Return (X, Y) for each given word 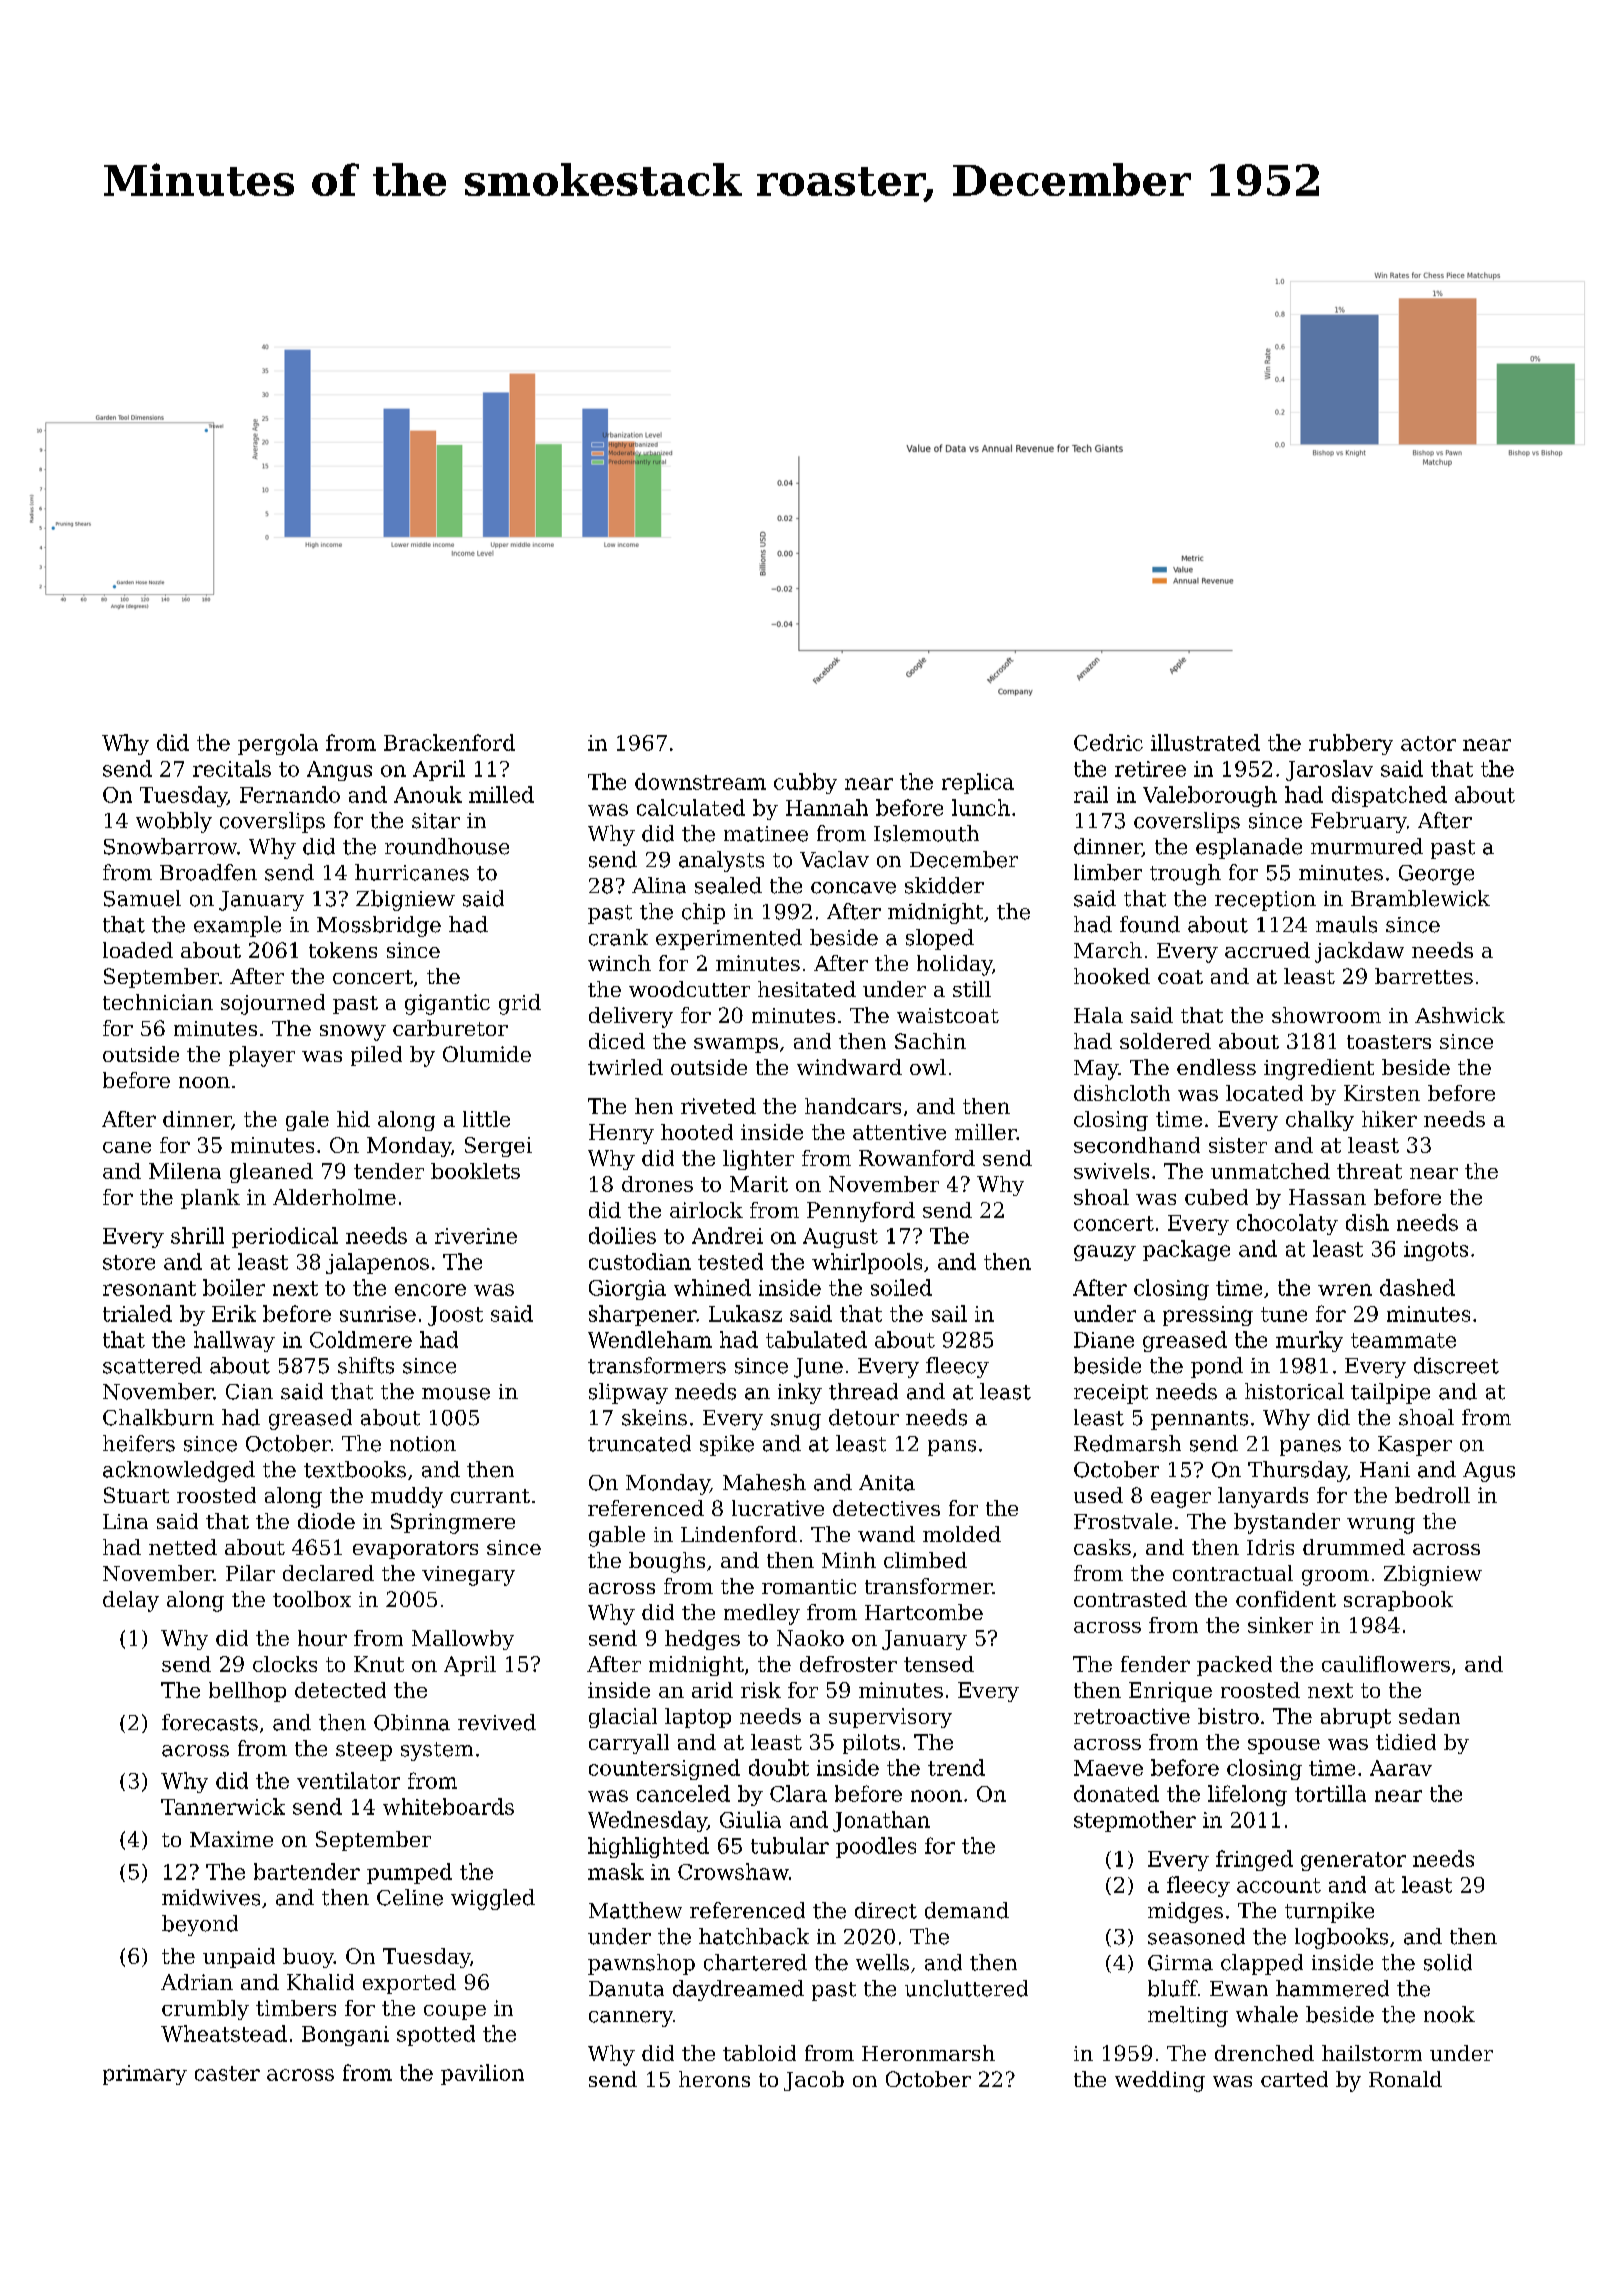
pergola (278, 744)
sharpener (642, 1315)
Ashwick (1460, 1015)
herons (714, 2079)
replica (978, 783)
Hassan (1327, 1197)
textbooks (355, 1469)
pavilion (482, 2074)
